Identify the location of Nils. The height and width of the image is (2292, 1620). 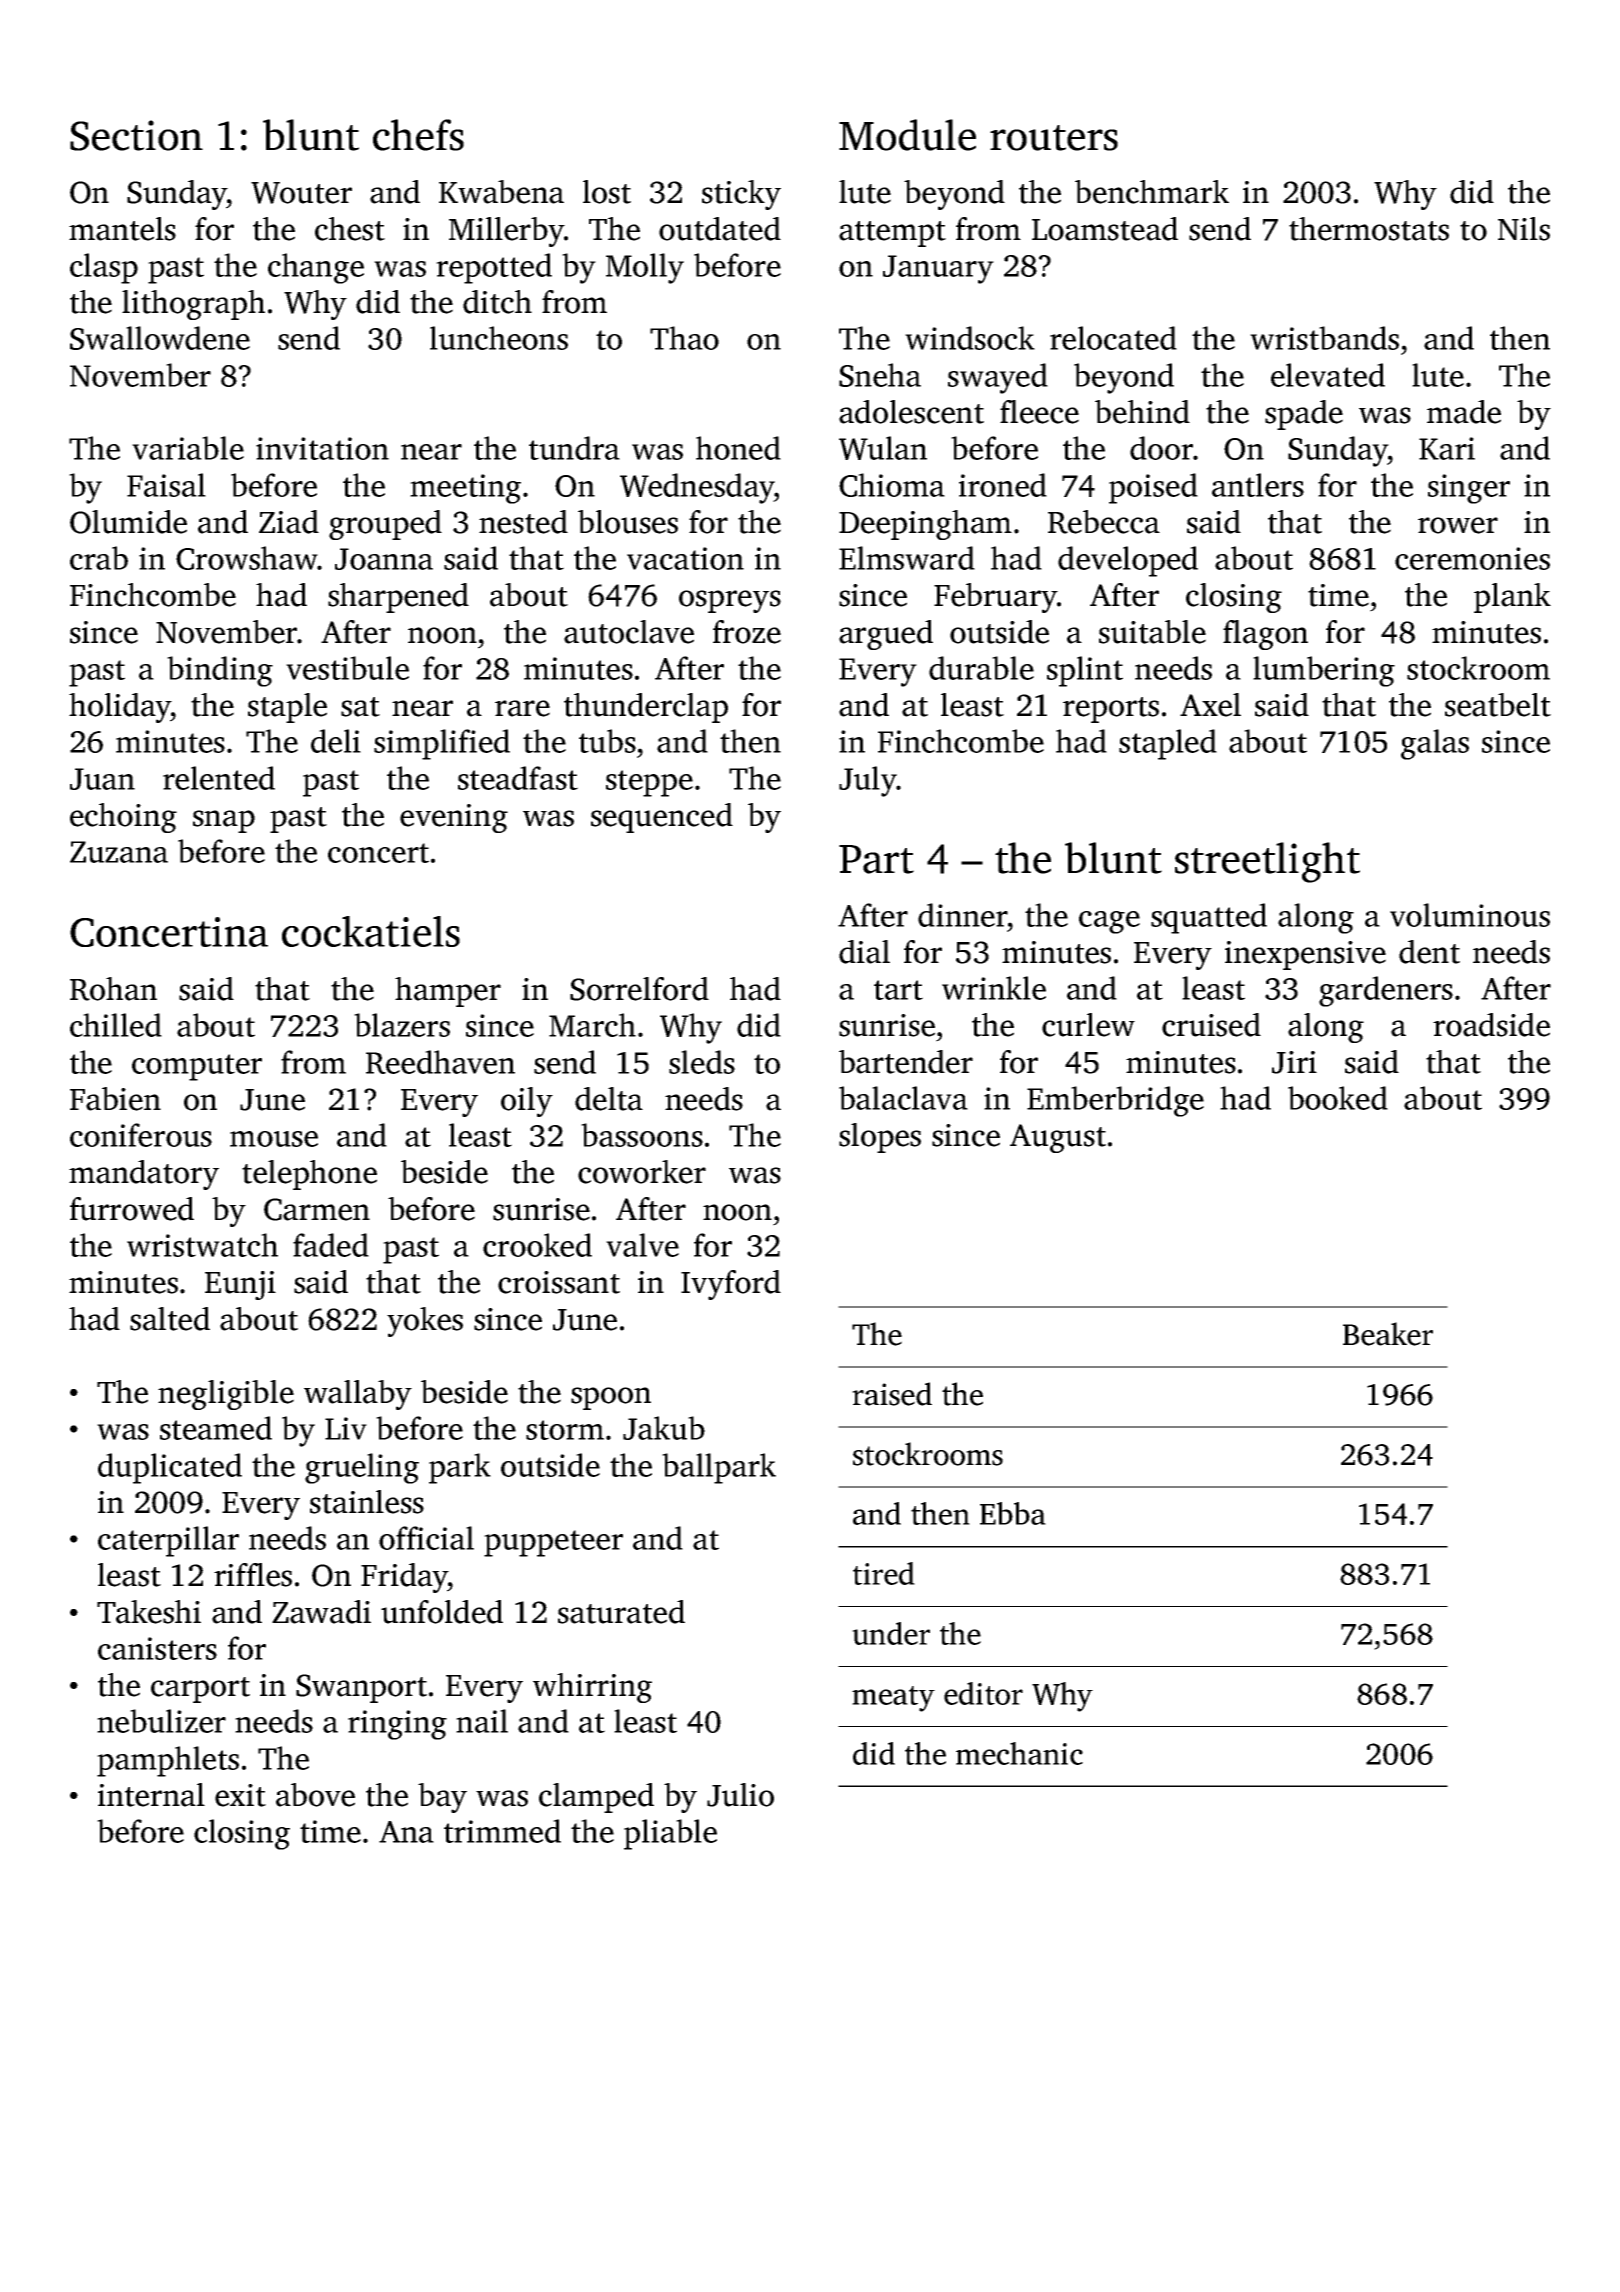
(1524, 229).
